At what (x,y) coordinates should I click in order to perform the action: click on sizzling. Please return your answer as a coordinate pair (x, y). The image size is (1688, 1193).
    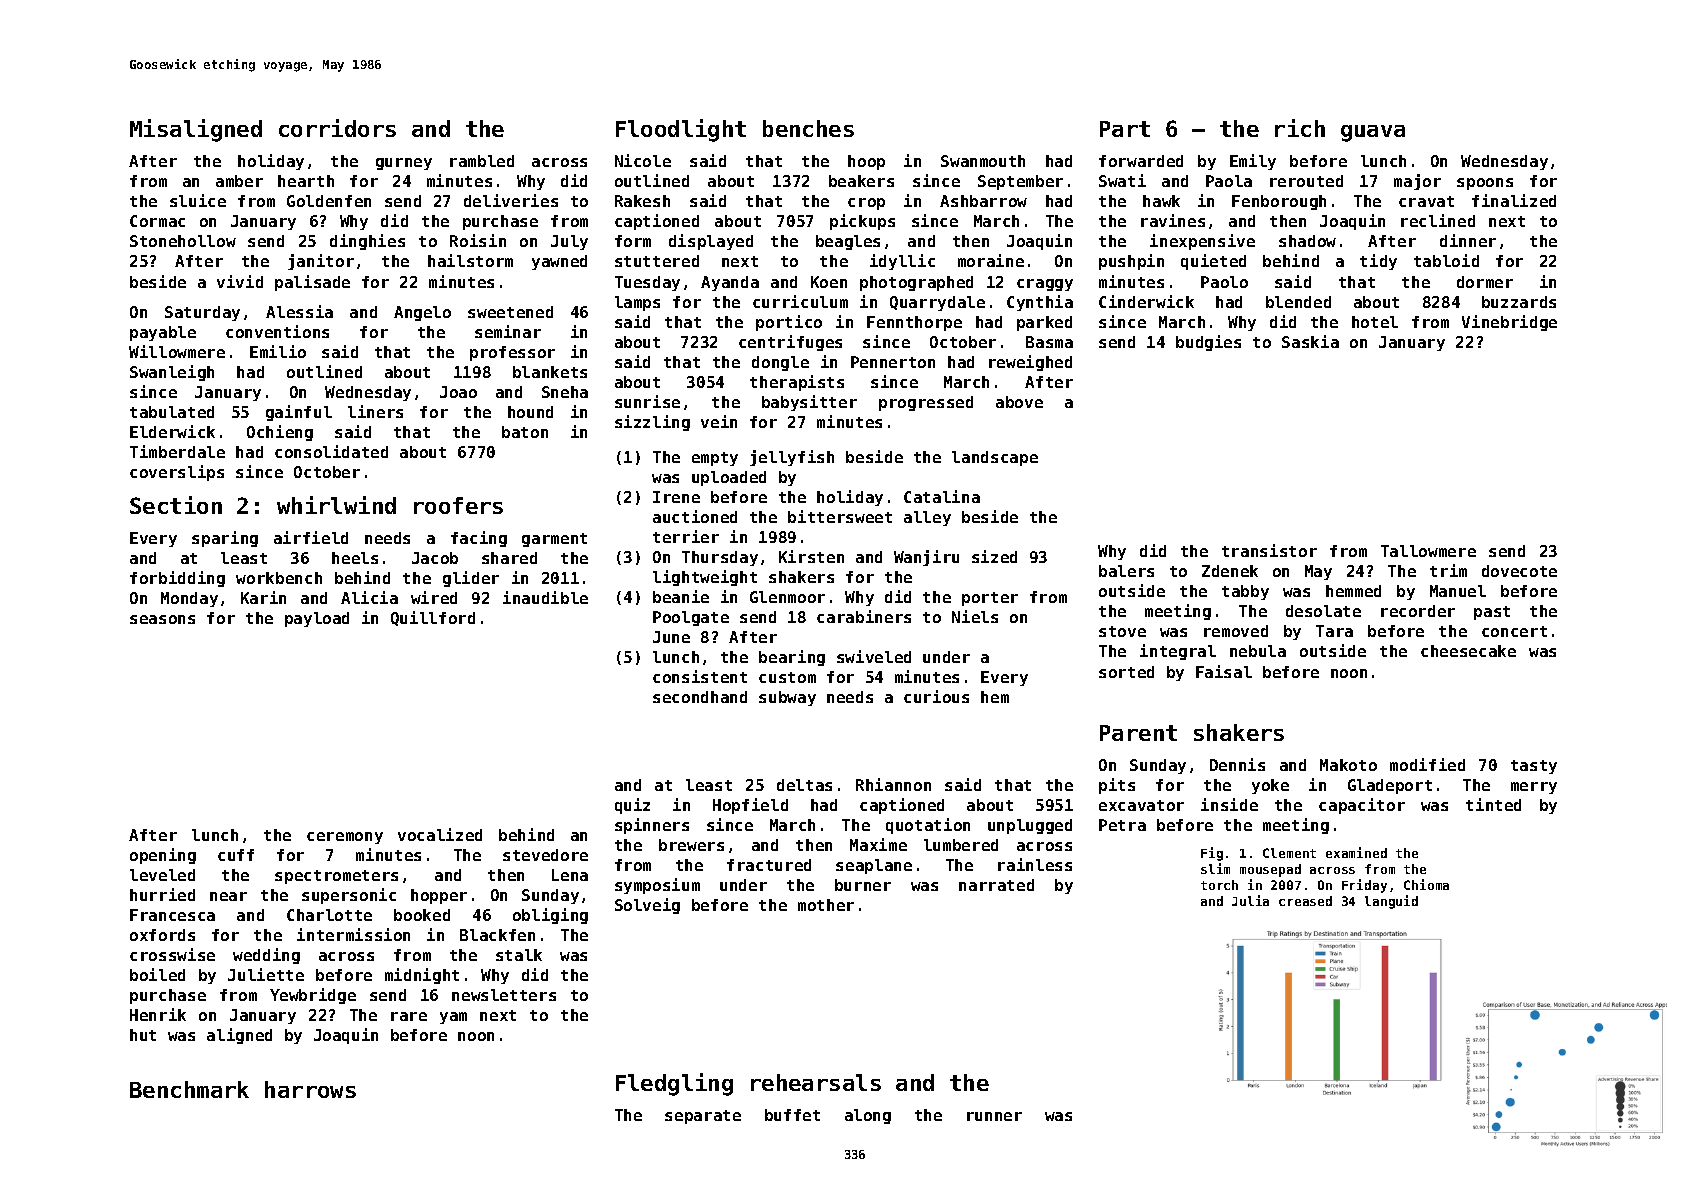
    Looking at the image, I should click on (652, 423).
